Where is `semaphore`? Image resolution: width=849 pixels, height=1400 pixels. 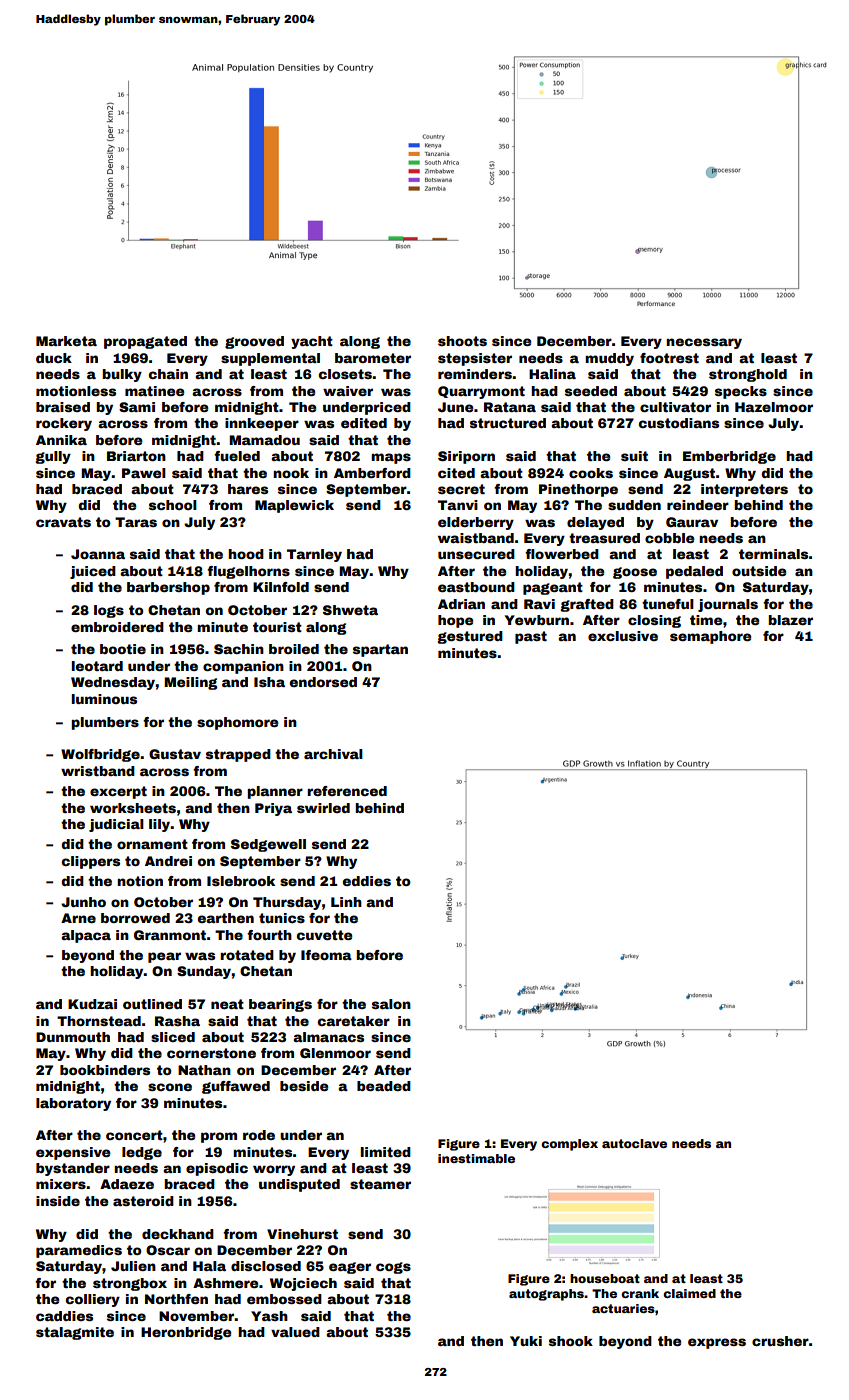 semaphore is located at coordinates (710, 637).
